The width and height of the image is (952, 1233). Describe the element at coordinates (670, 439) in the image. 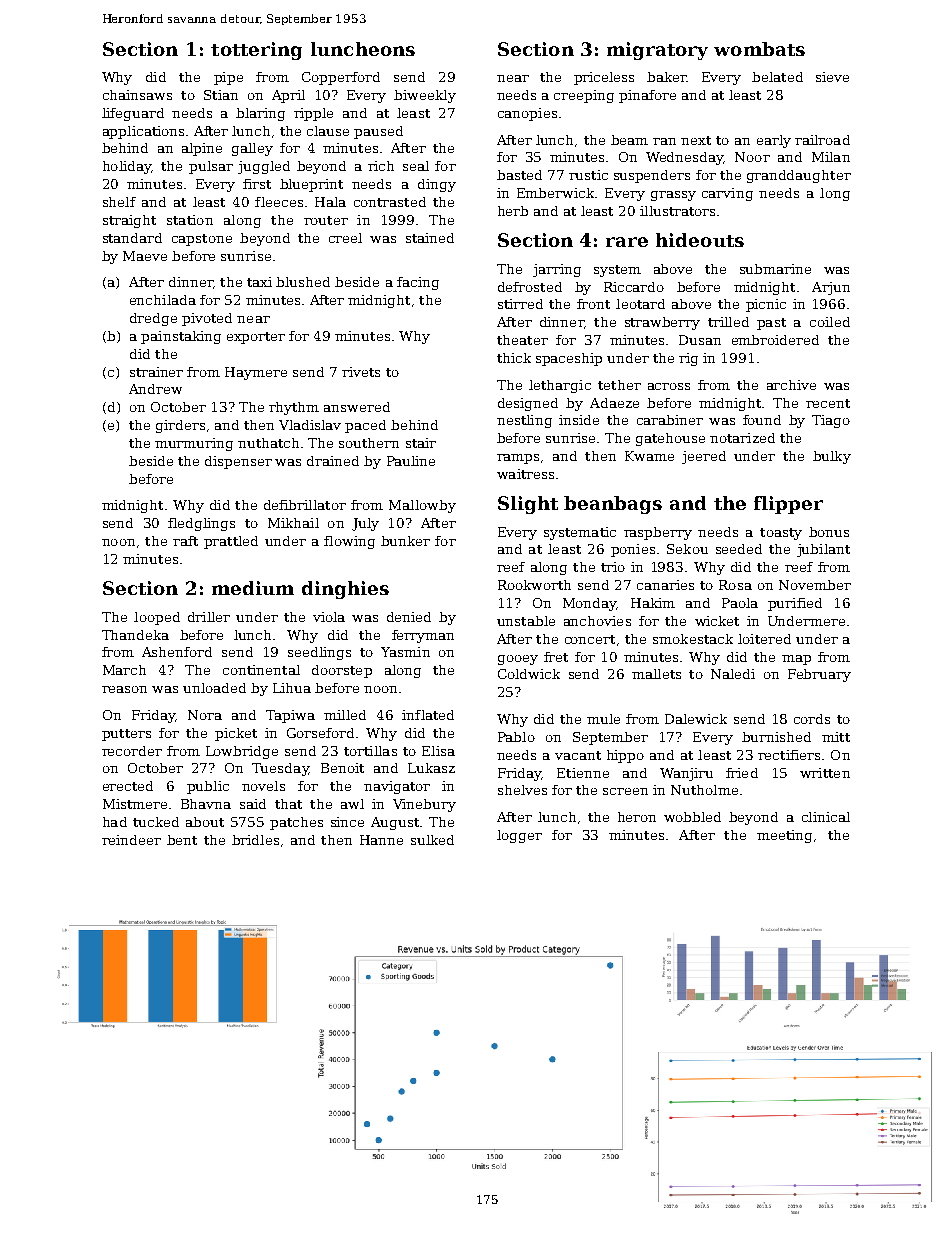

I see `gatehouse` at that location.
